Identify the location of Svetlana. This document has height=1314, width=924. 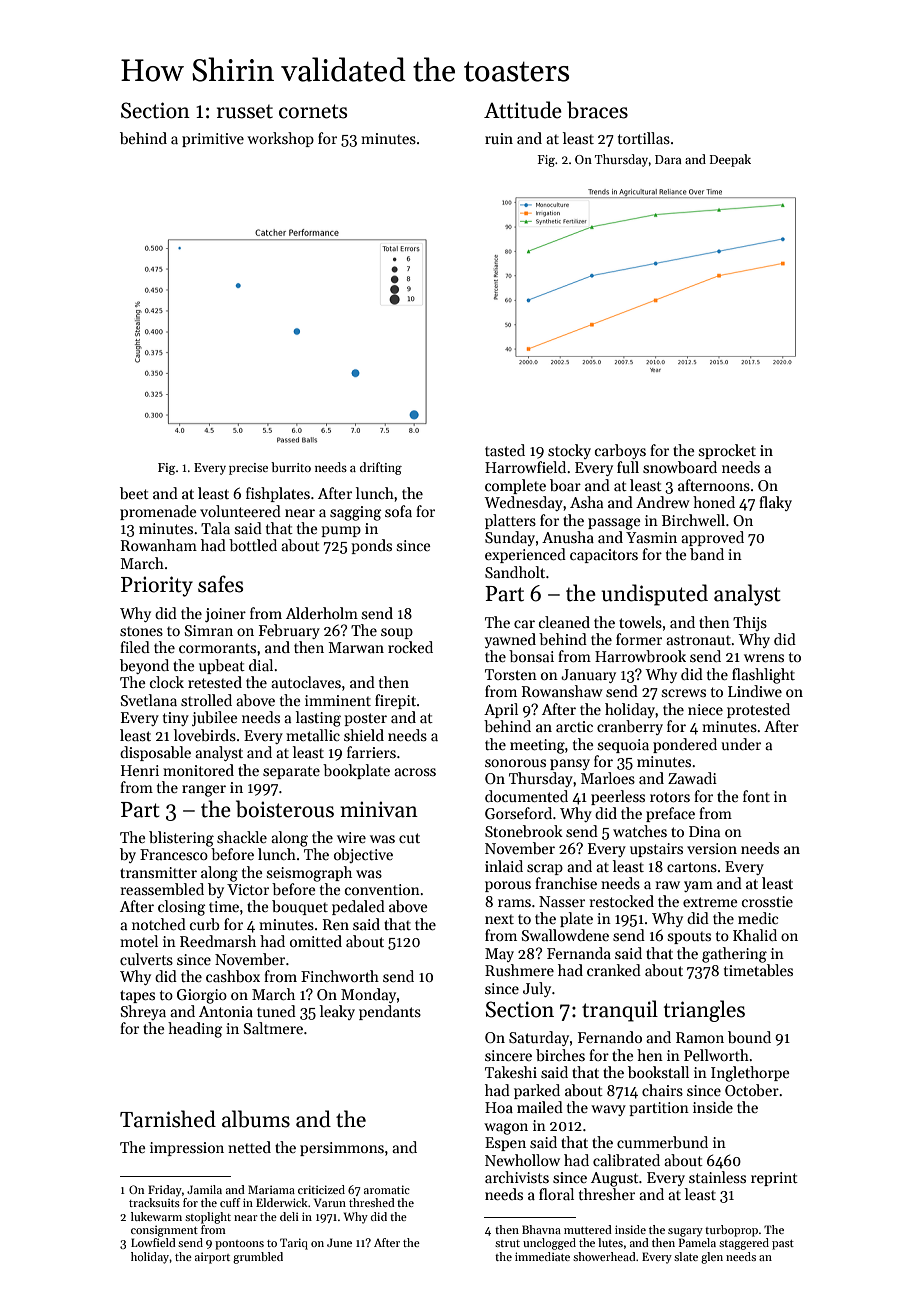
(149, 700).
